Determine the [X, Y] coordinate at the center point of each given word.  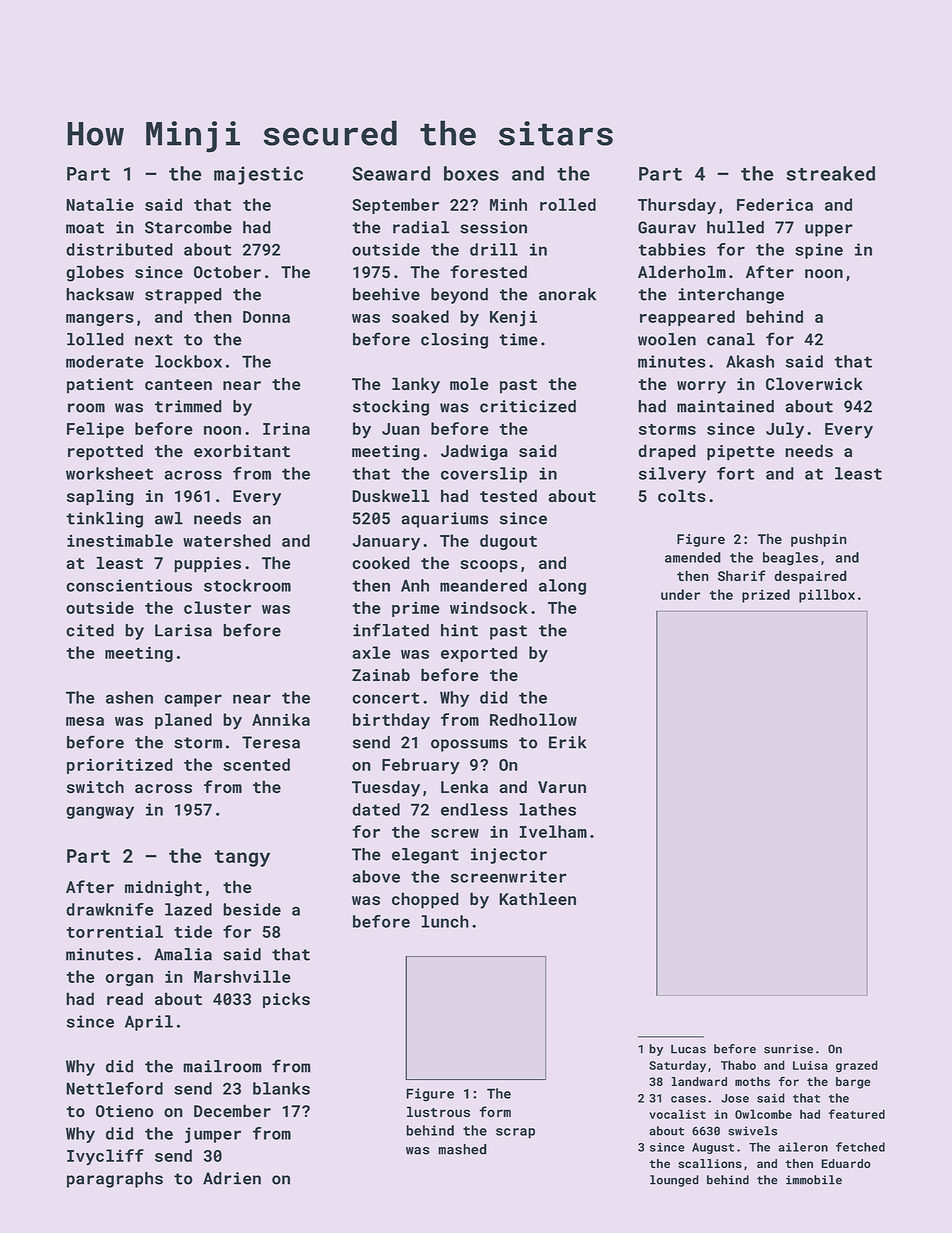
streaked [831, 173]
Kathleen [537, 899]
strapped [183, 296]
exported [479, 654]
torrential [114, 931]
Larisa [183, 630]
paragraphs [115, 1180]
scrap [515, 1133]
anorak [567, 294]
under [680, 594]
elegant [425, 856]
